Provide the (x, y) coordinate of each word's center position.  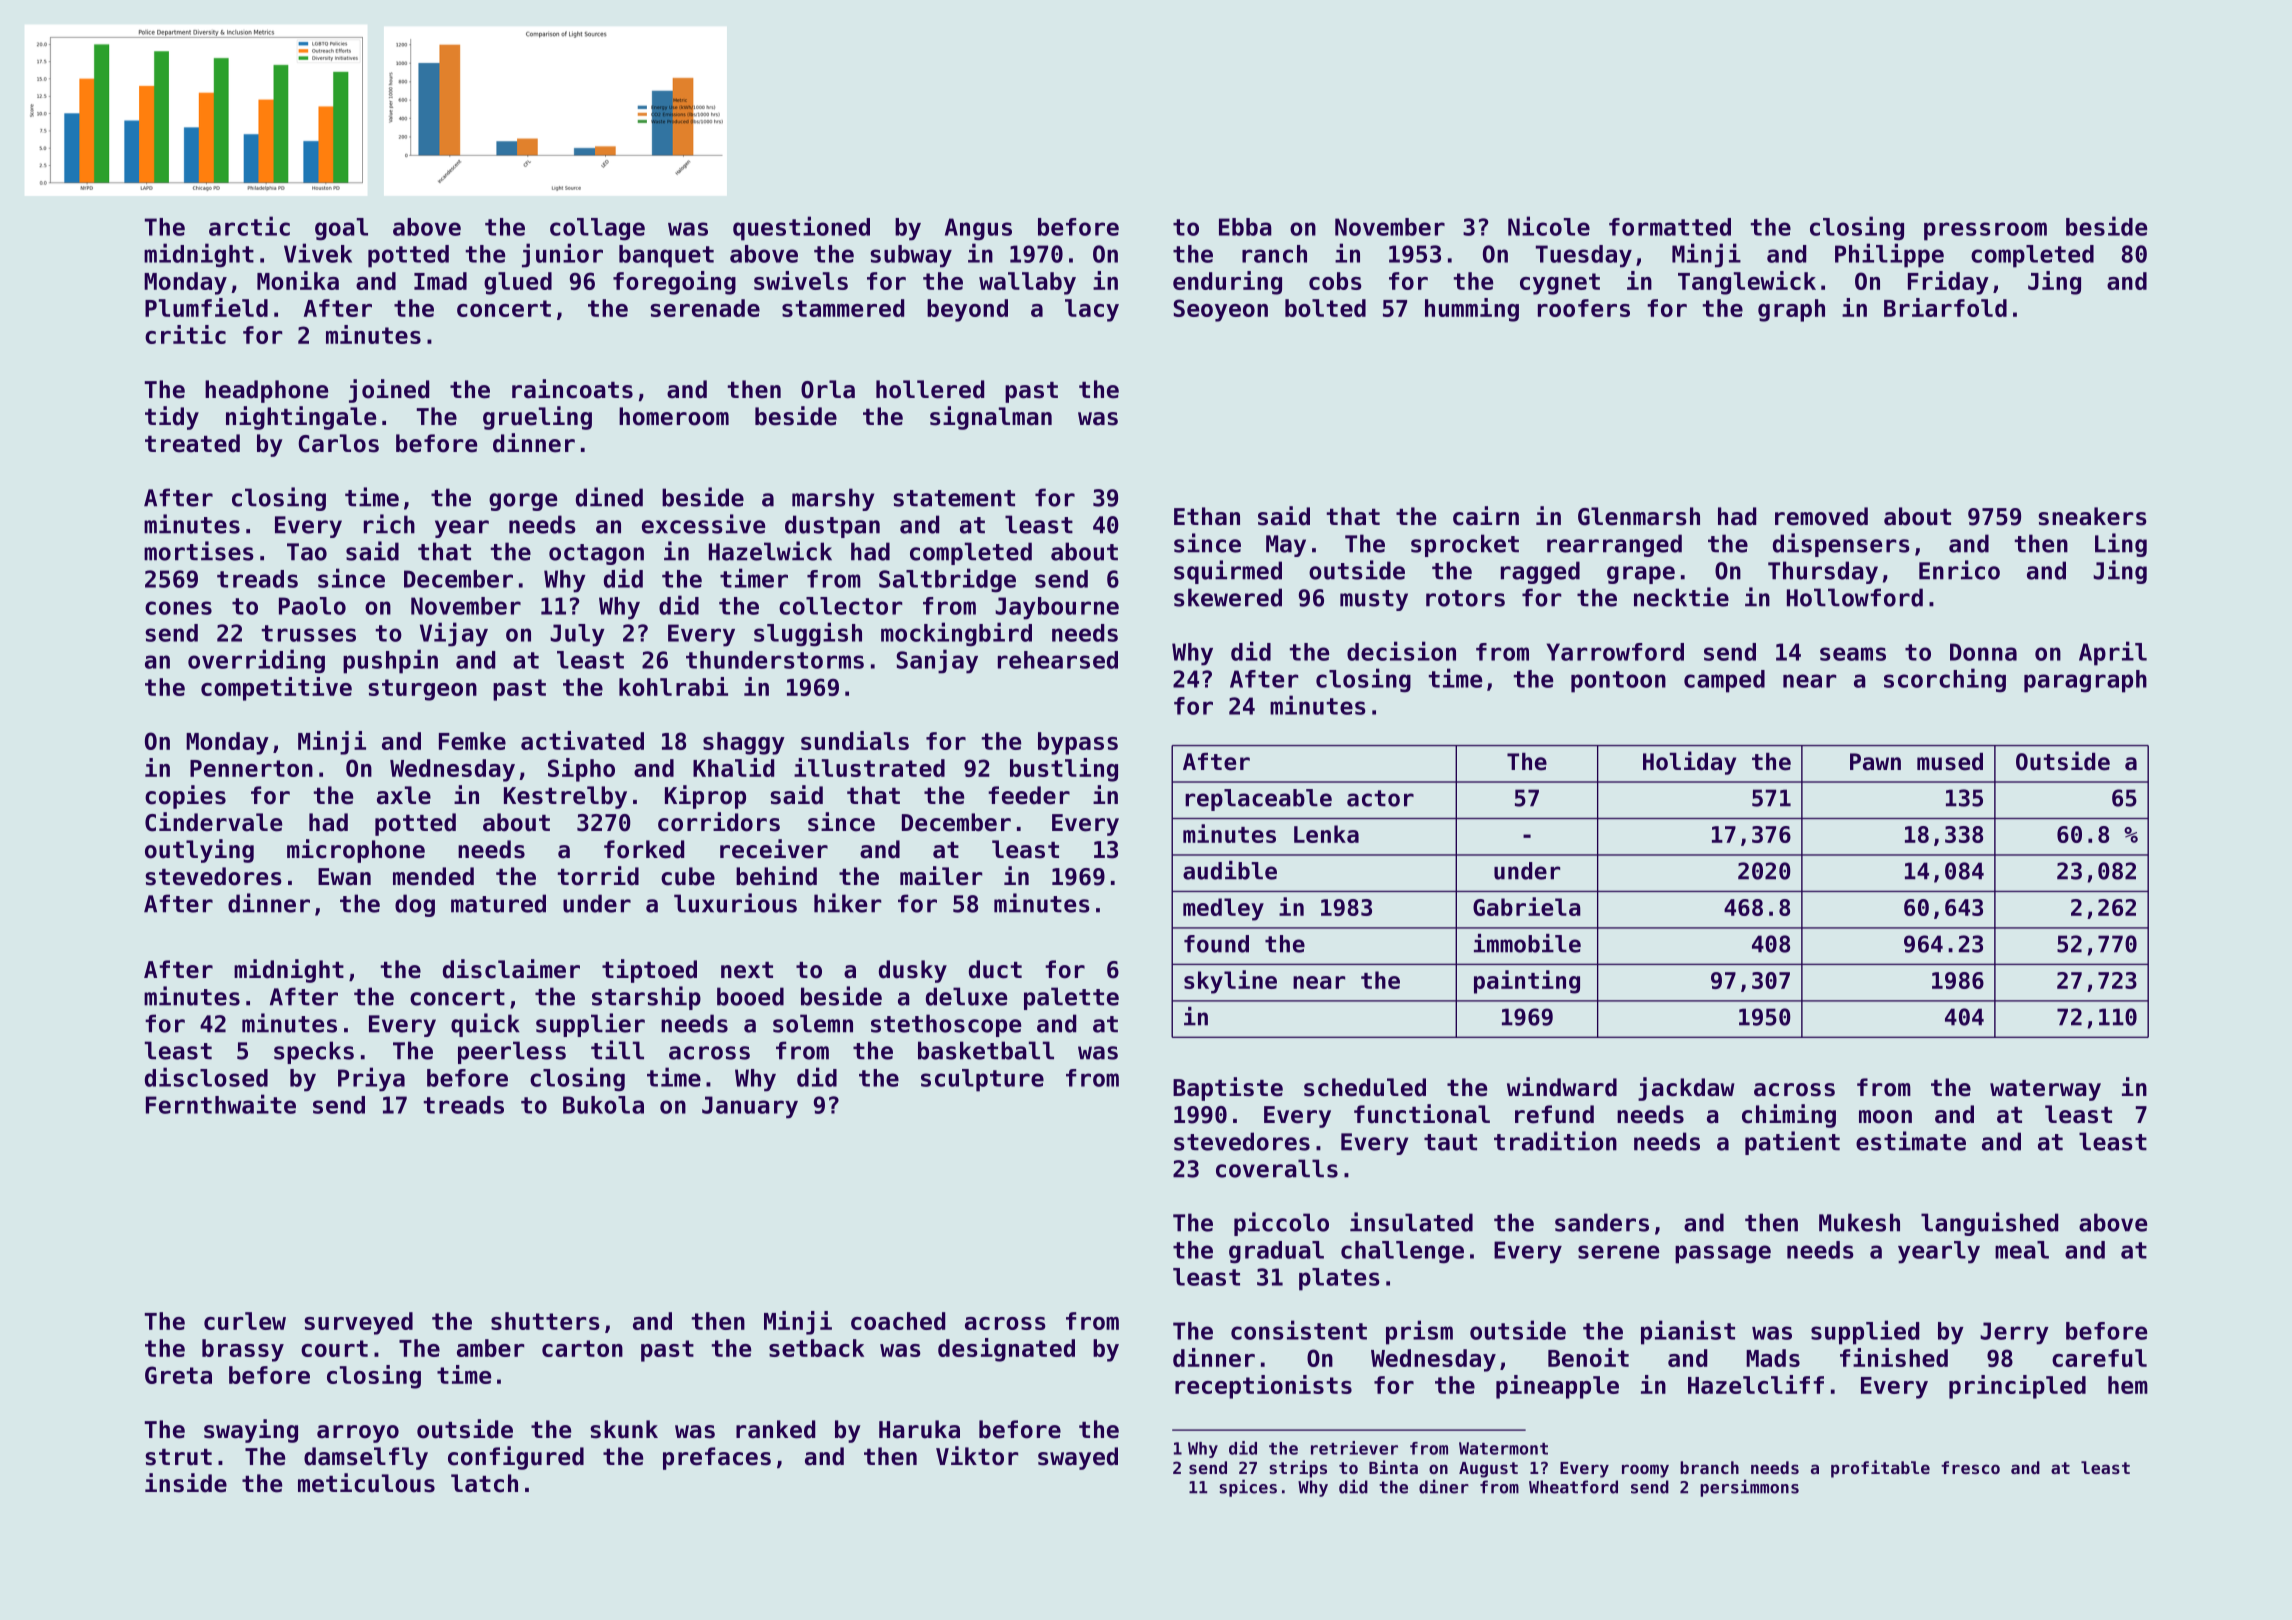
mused (1950, 762)
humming (1472, 310)
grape (1641, 575)
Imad (440, 281)
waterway (2045, 1090)
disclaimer (511, 969)
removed (1821, 516)
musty (1374, 600)
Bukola (603, 1105)
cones (178, 608)
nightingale (301, 418)
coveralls (1277, 1168)
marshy (833, 499)
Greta (178, 1375)
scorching (1945, 680)
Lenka (1326, 834)
